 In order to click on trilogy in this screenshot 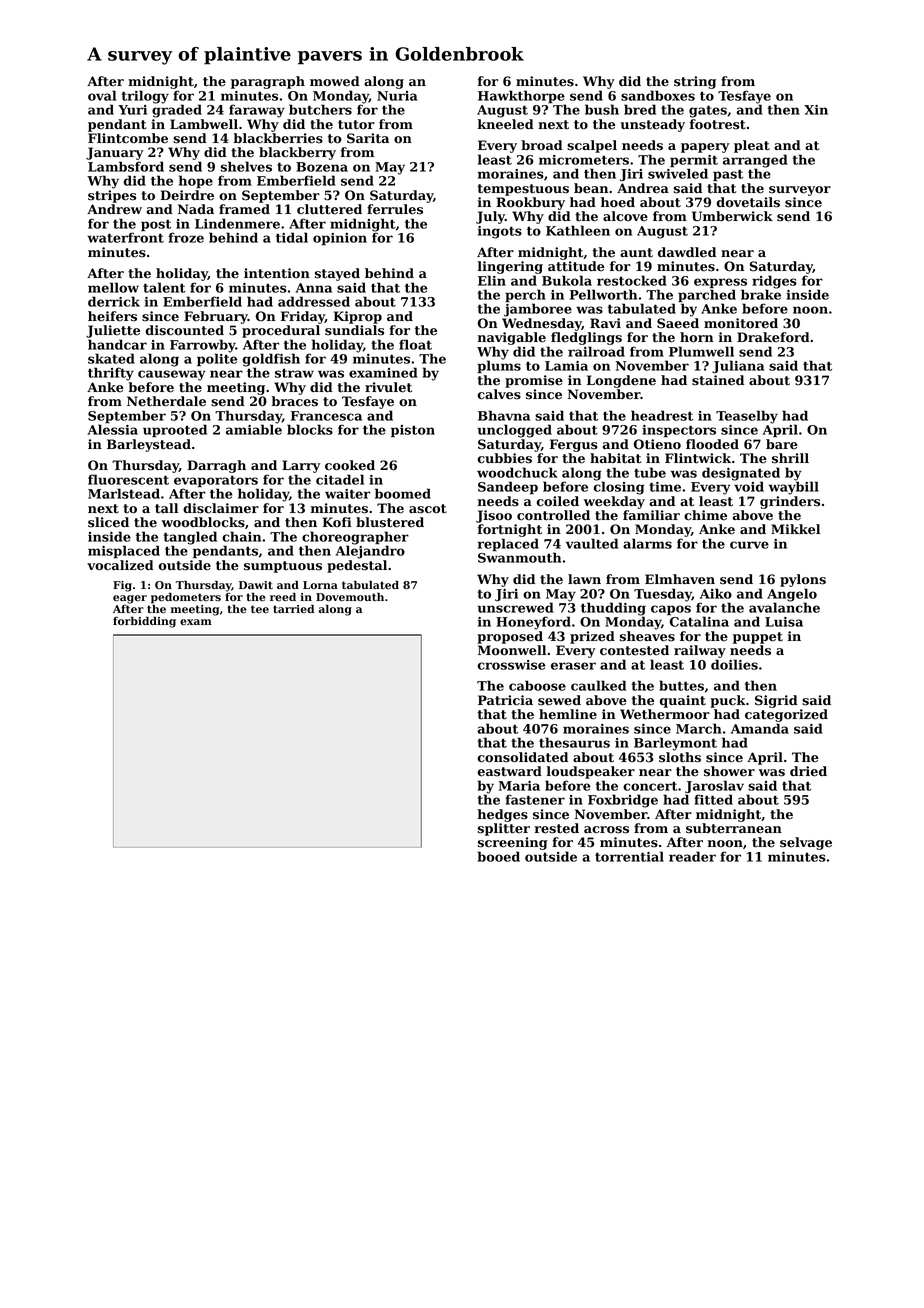, I will do `click(145, 97)`.
